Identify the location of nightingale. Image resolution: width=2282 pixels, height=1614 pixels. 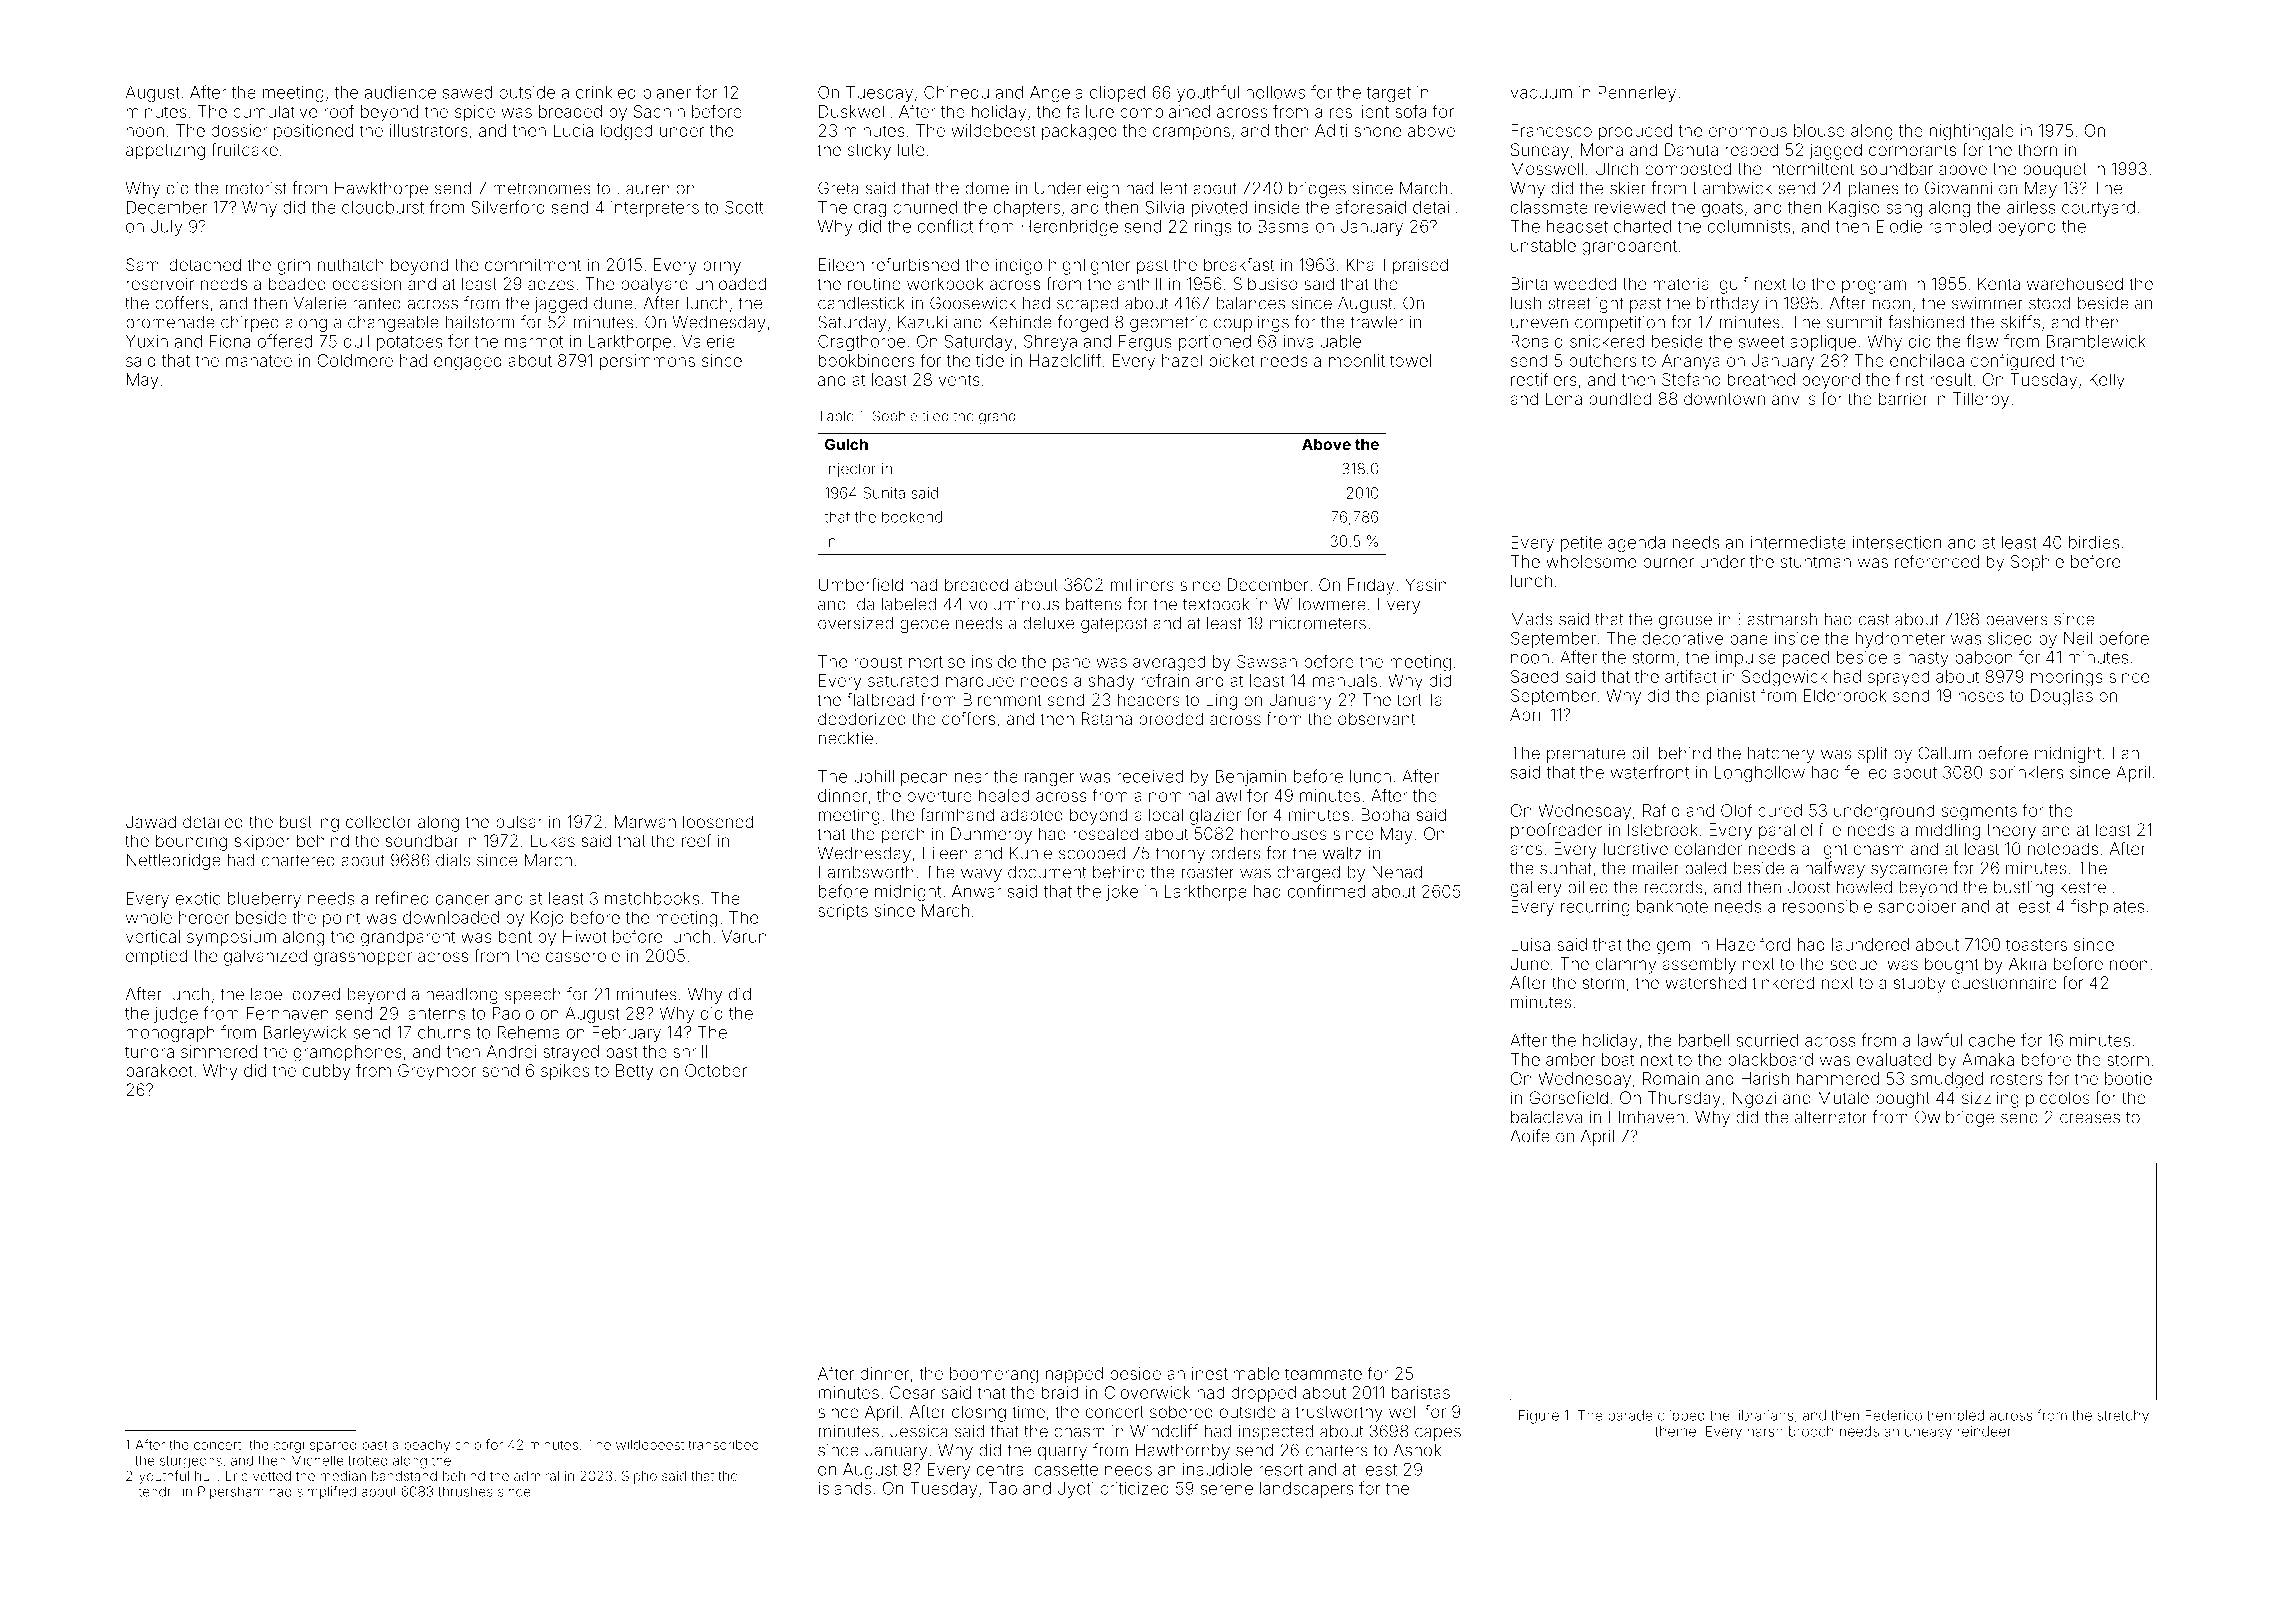
(1972, 132).
